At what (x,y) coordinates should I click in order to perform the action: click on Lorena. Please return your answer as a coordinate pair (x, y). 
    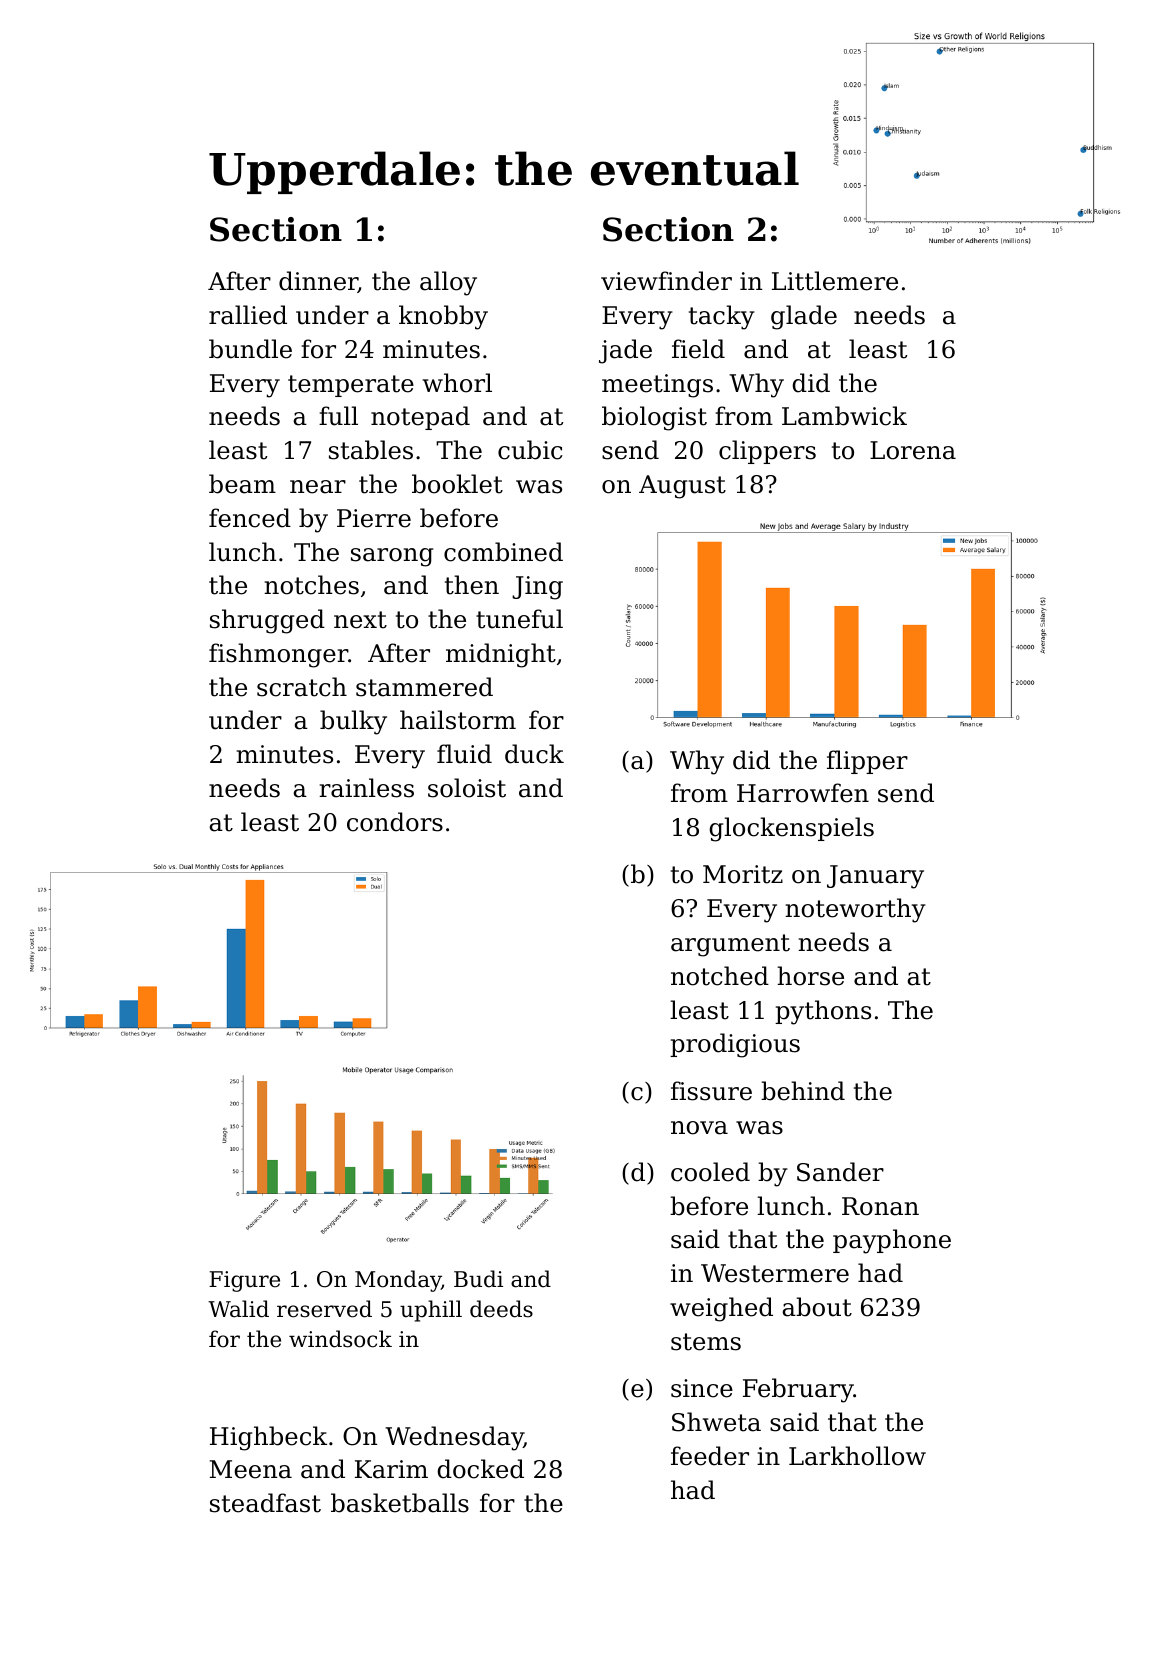
    Looking at the image, I should click on (913, 450).
